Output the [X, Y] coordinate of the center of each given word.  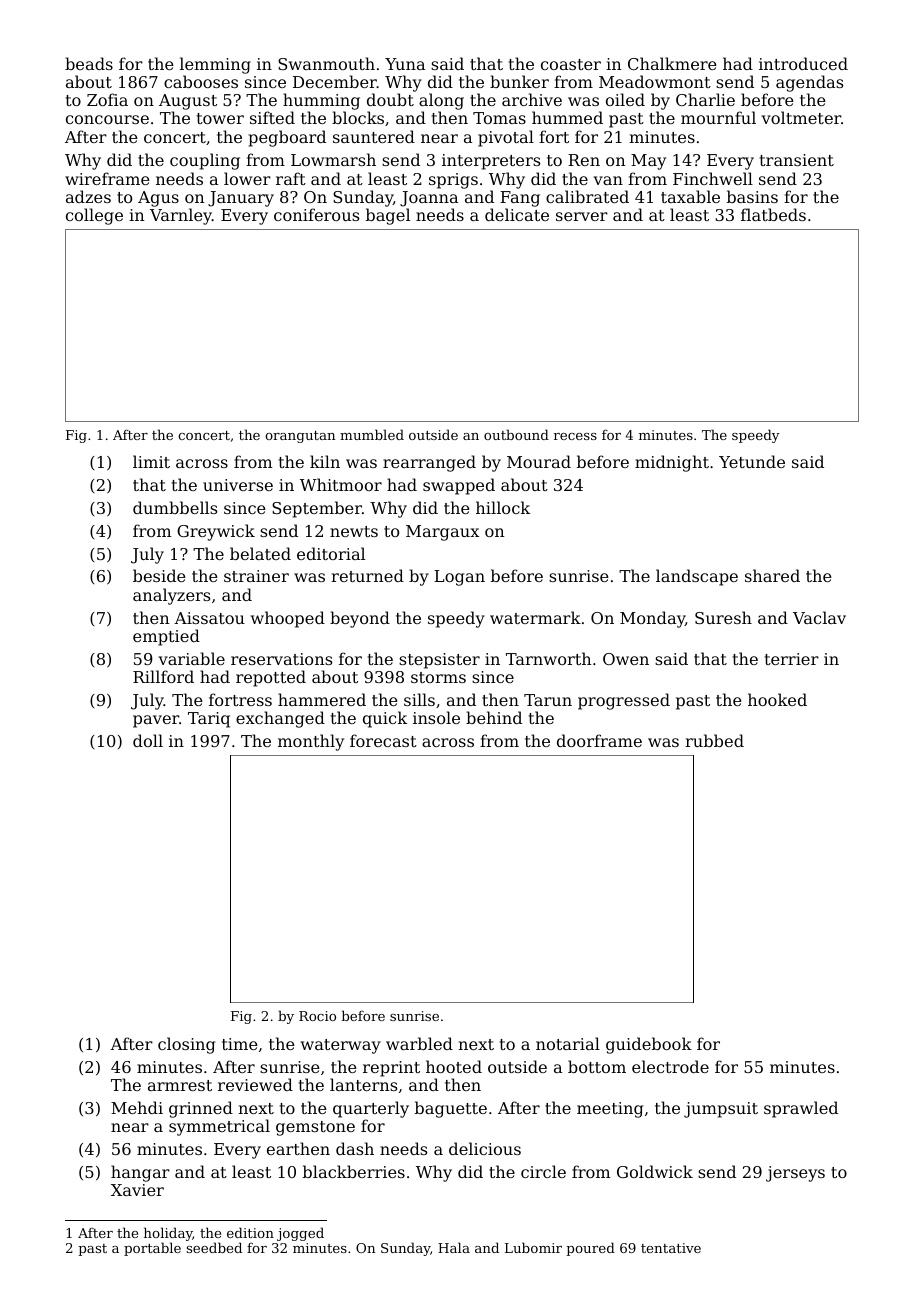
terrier [792, 659]
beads [89, 63]
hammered [322, 699]
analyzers [171, 596]
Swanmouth [326, 63]
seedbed [214, 1247]
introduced [803, 63]
